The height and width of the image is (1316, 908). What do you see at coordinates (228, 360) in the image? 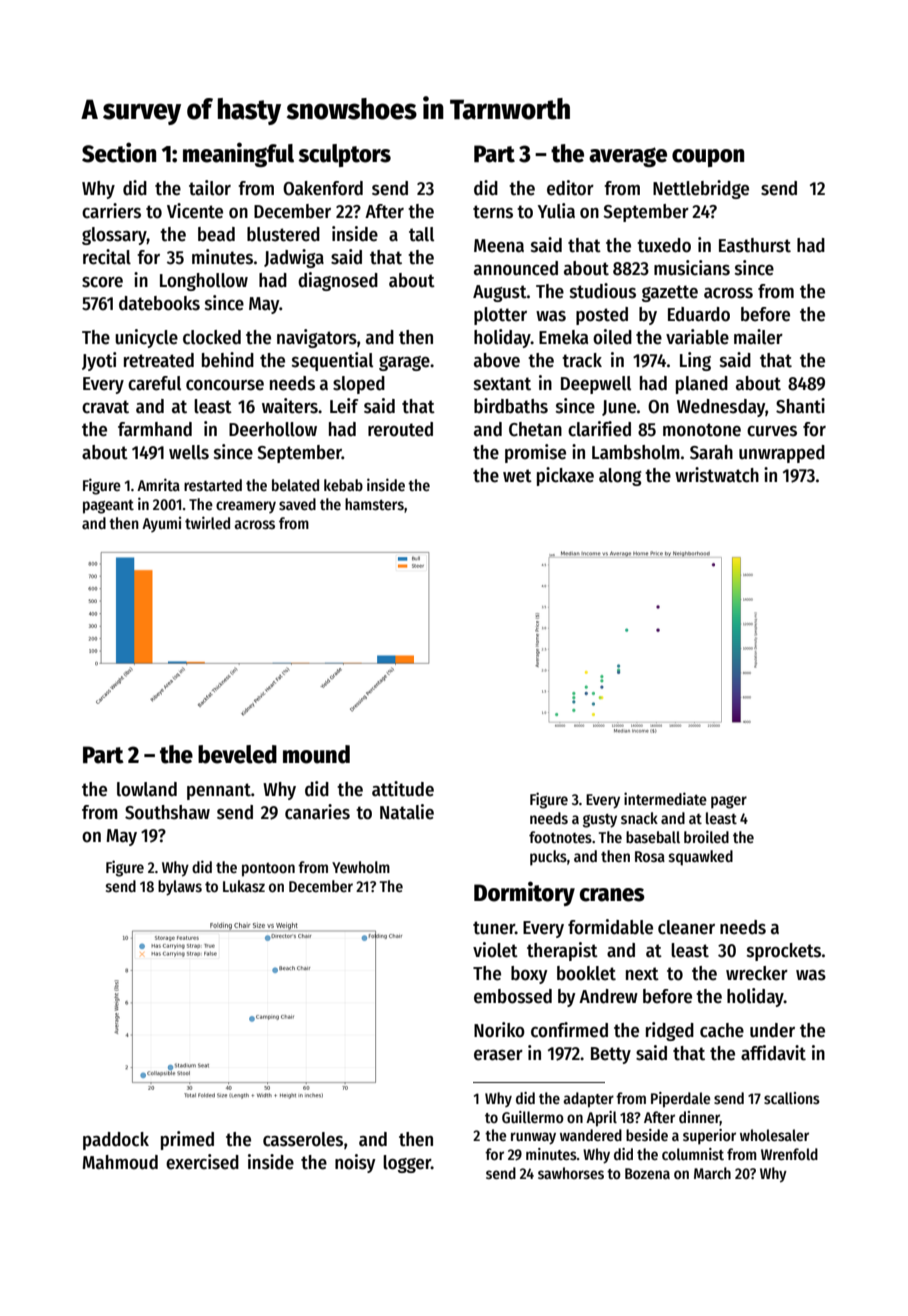
I see `behind` at bounding box center [228, 360].
